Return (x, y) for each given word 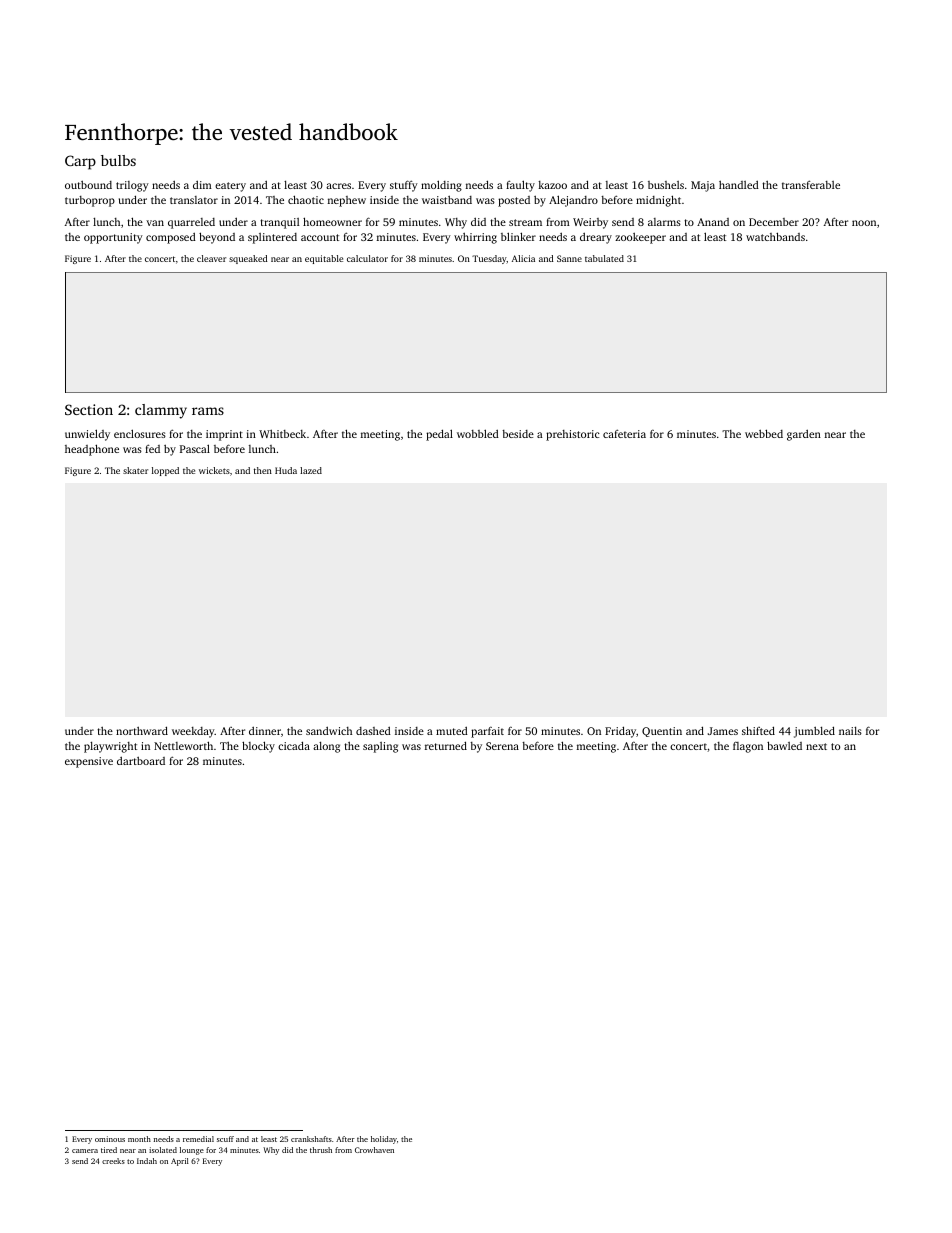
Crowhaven (374, 1150)
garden (804, 435)
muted (452, 730)
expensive (89, 762)
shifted (758, 730)
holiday (384, 1140)
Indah (147, 1161)
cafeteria (624, 433)
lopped (165, 471)
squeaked (248, 259)
